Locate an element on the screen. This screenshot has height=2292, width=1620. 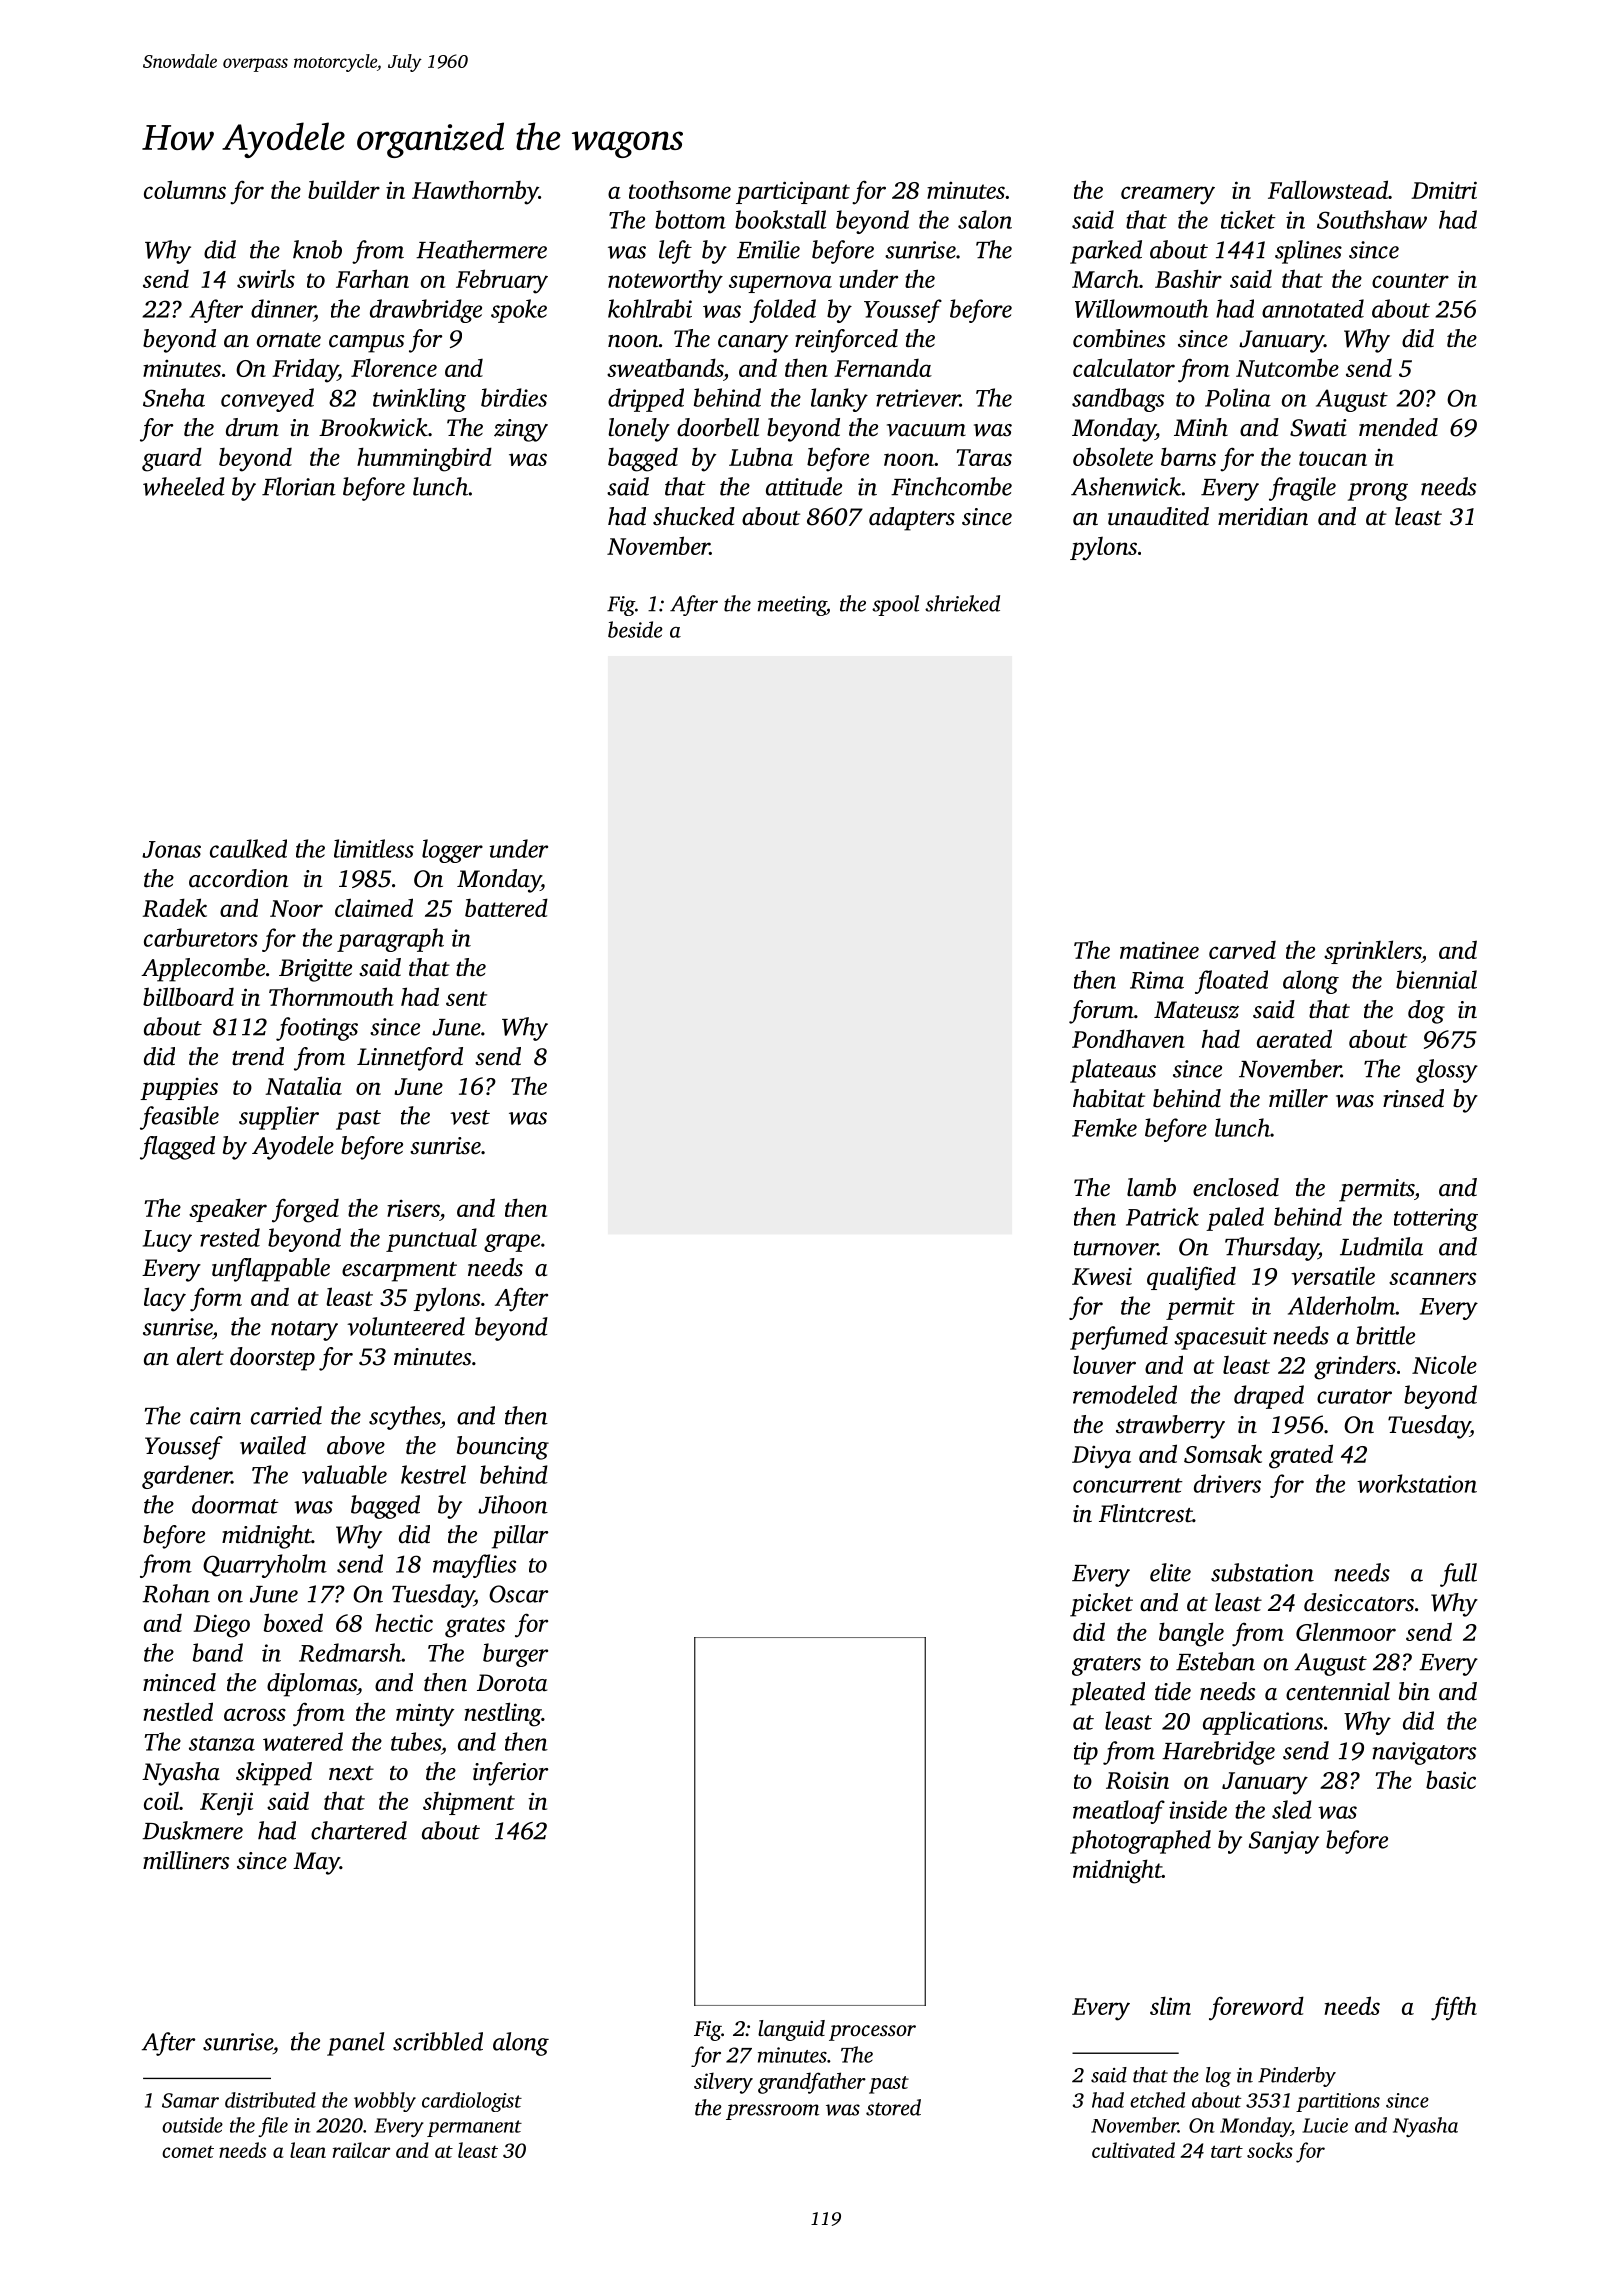
scribbled is located at coordinates (438, 2041).
